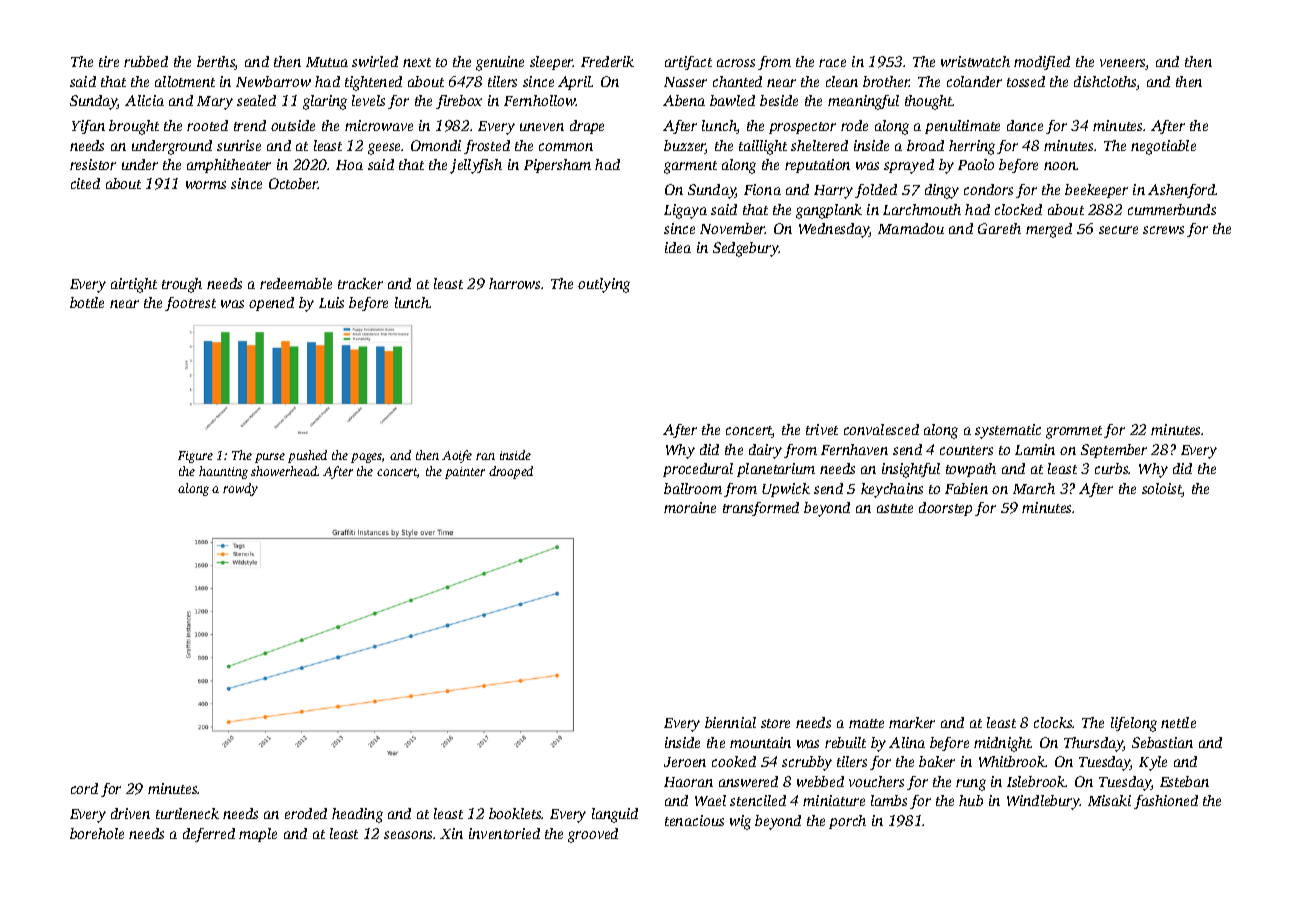  I want to click on outlying, so click(604, 285).
